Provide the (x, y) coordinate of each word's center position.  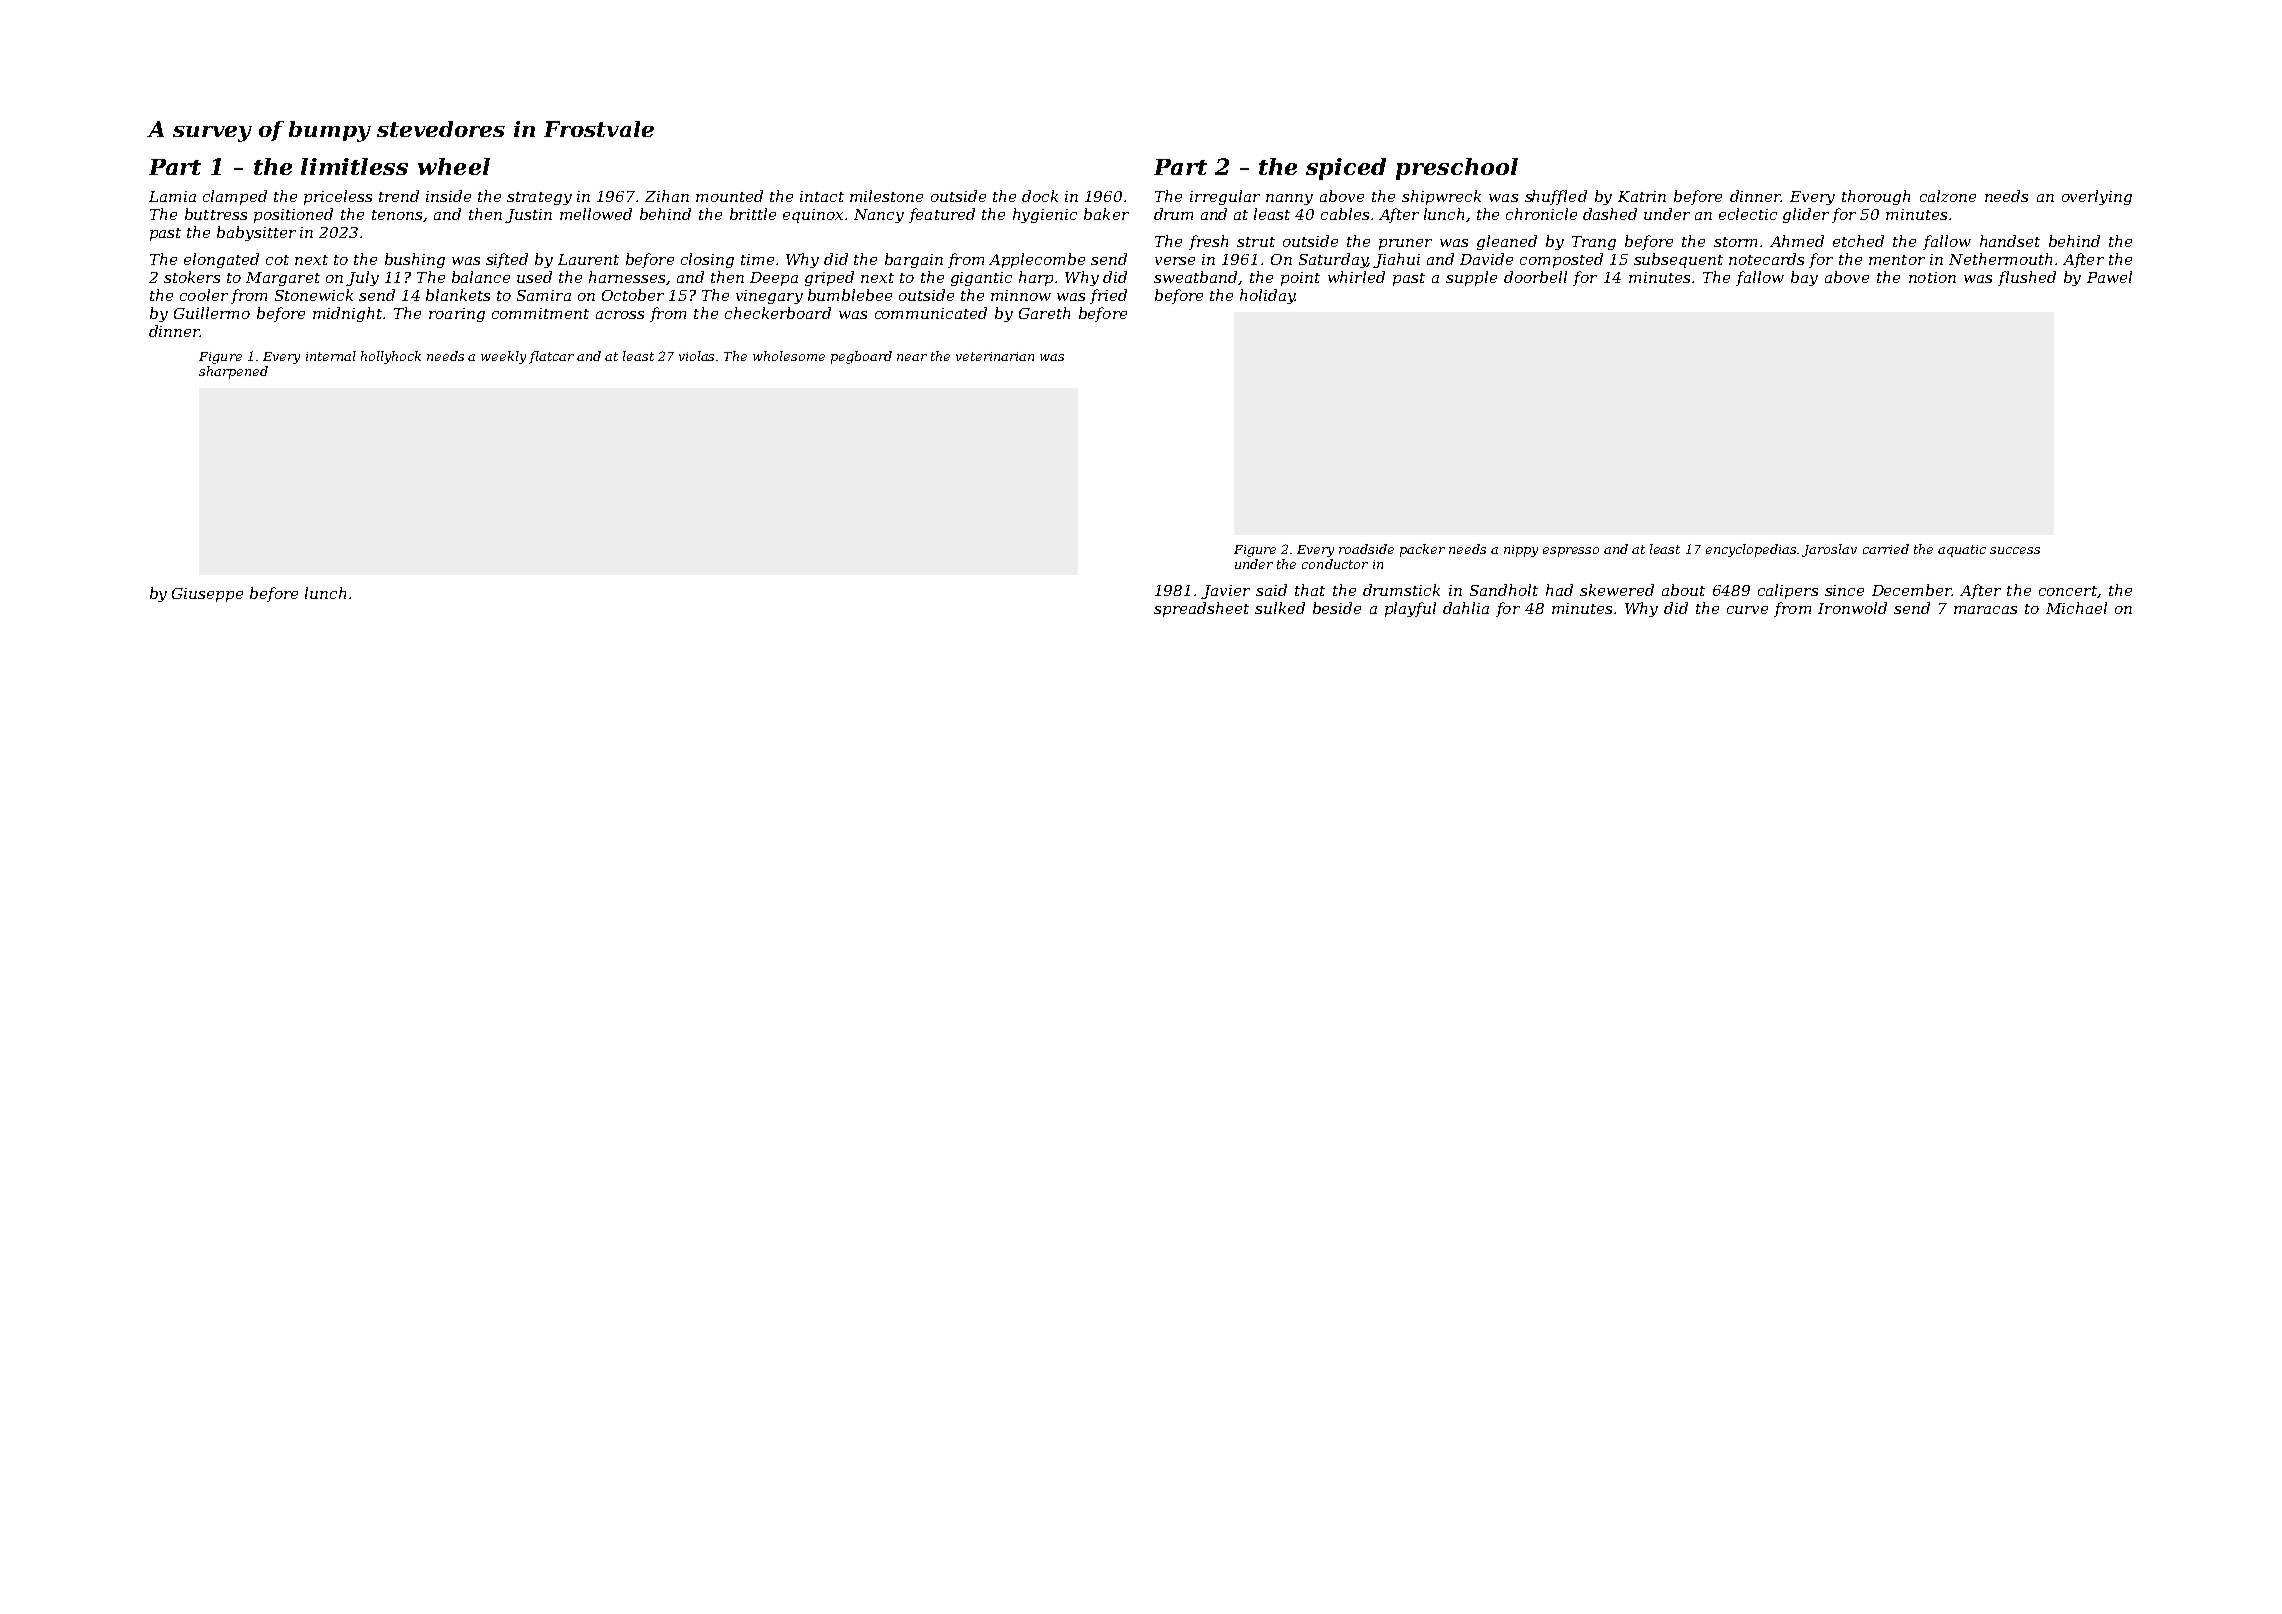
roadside (1366, 549)
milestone (886, 196)
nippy (1521, 551)
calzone (1948, 196)
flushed (2027, 278)
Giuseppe (207, 595)
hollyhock (391, 357)
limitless (354, 166)
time (757, 259)
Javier (1225, 592)
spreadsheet (1201, 609)
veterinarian (995, 356)
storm (1735, 242)
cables (1345, 214)
